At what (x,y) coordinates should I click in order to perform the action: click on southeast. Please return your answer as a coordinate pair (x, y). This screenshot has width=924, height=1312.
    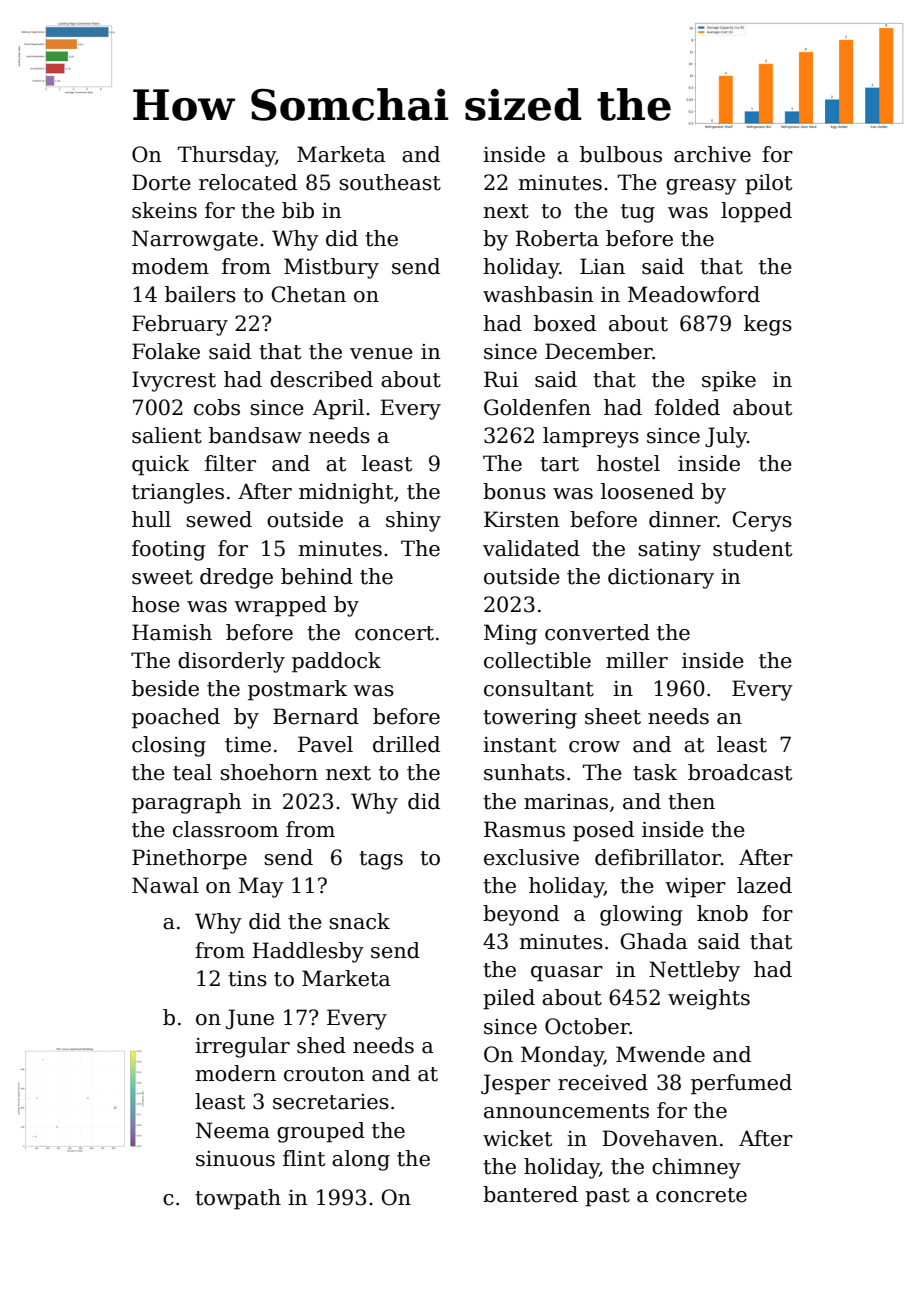
    Looking at the image, I should click on (390, 182).
